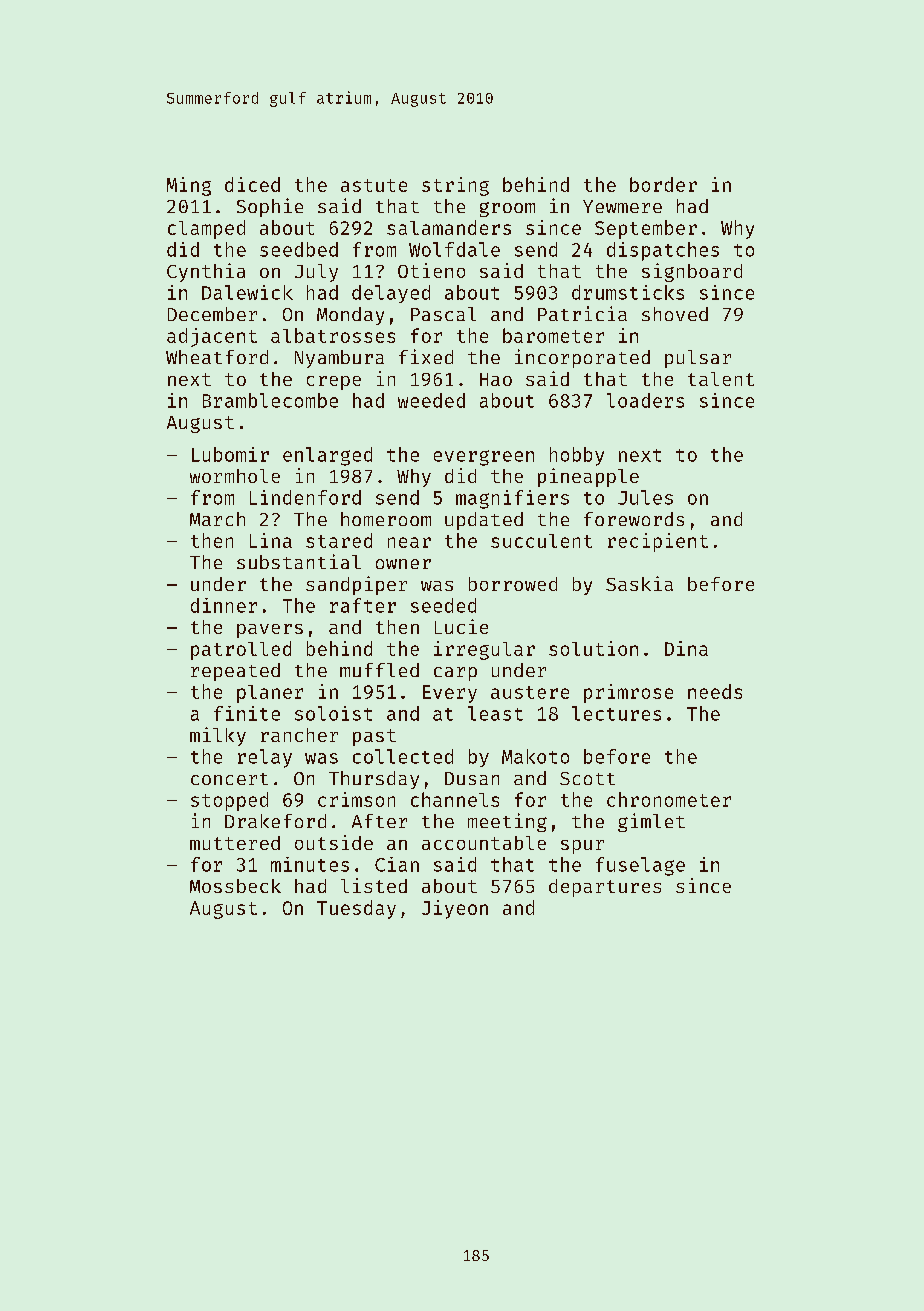 The width and height of the document is (924, 1311). What do you see at coordinates (339, 540) in the document?
I see `stared` at bounding box center [339, 540].
